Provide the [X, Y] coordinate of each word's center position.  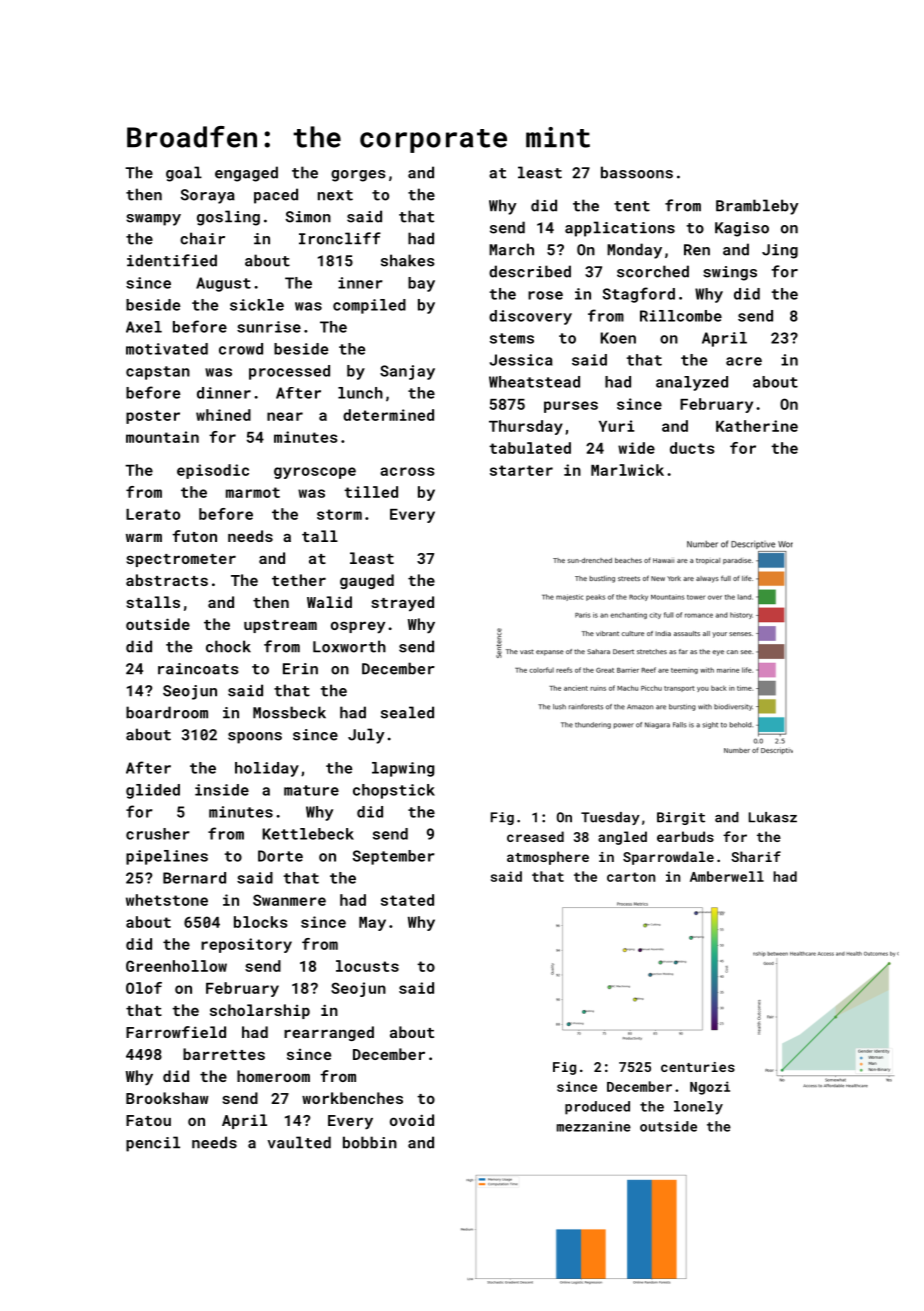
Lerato [153, 514]
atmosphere [548, 858]
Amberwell [727, 876]
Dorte [280, 856]
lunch [360, 393]
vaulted [299, 1142]
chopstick [394, 791]
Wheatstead [534, 382]
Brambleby [757, 207]
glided [153, 791]
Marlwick [627, 470]
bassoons [637, 172]
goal [184, 174]
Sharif [756, 856]
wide [636, 448]
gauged [367, 581]
